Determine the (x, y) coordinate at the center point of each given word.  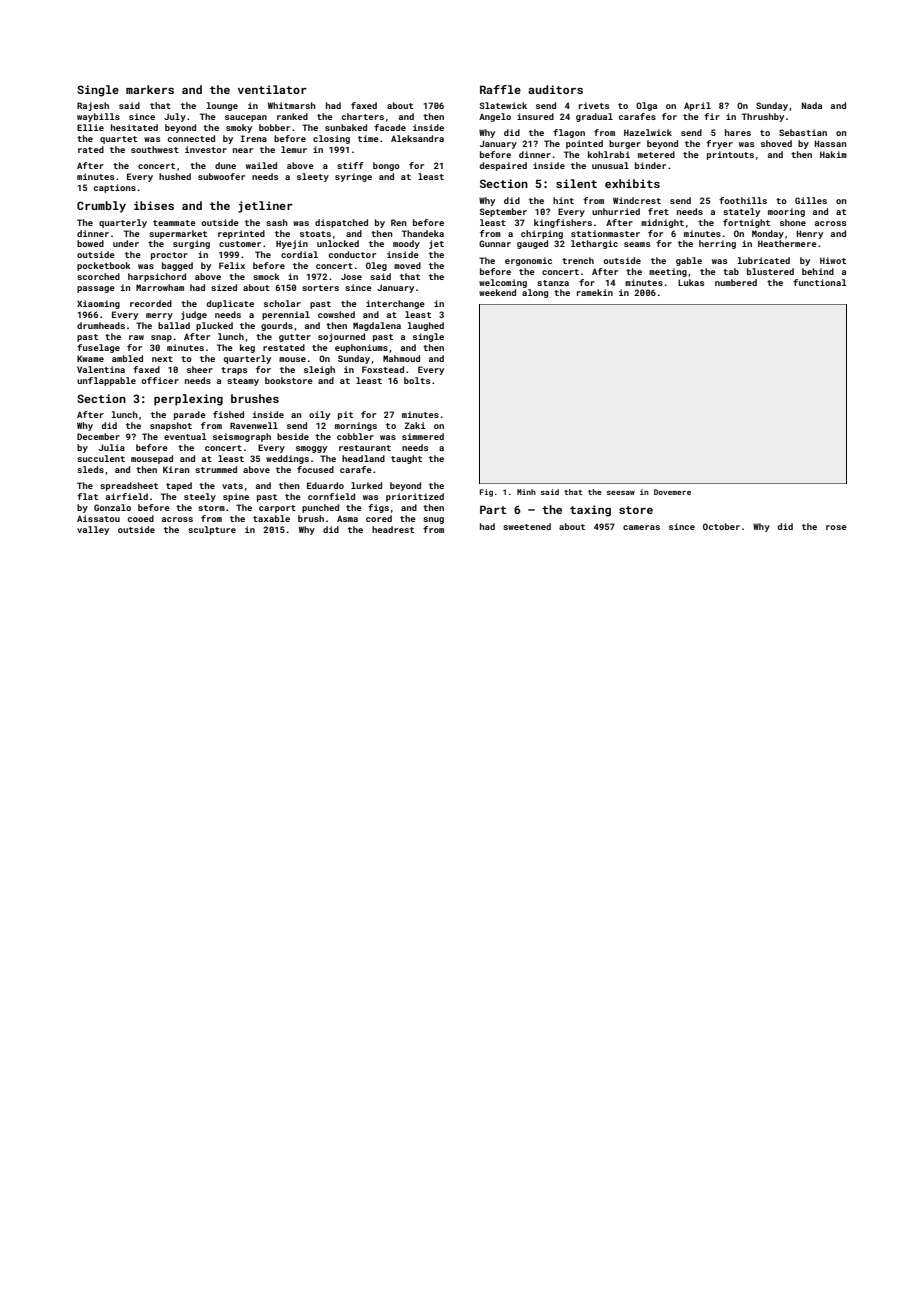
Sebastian (803, 132)
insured (535, 116)
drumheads (101, 325)
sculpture (212, 530)
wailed (261, 165)
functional (820, 282)
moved (407, 265)
